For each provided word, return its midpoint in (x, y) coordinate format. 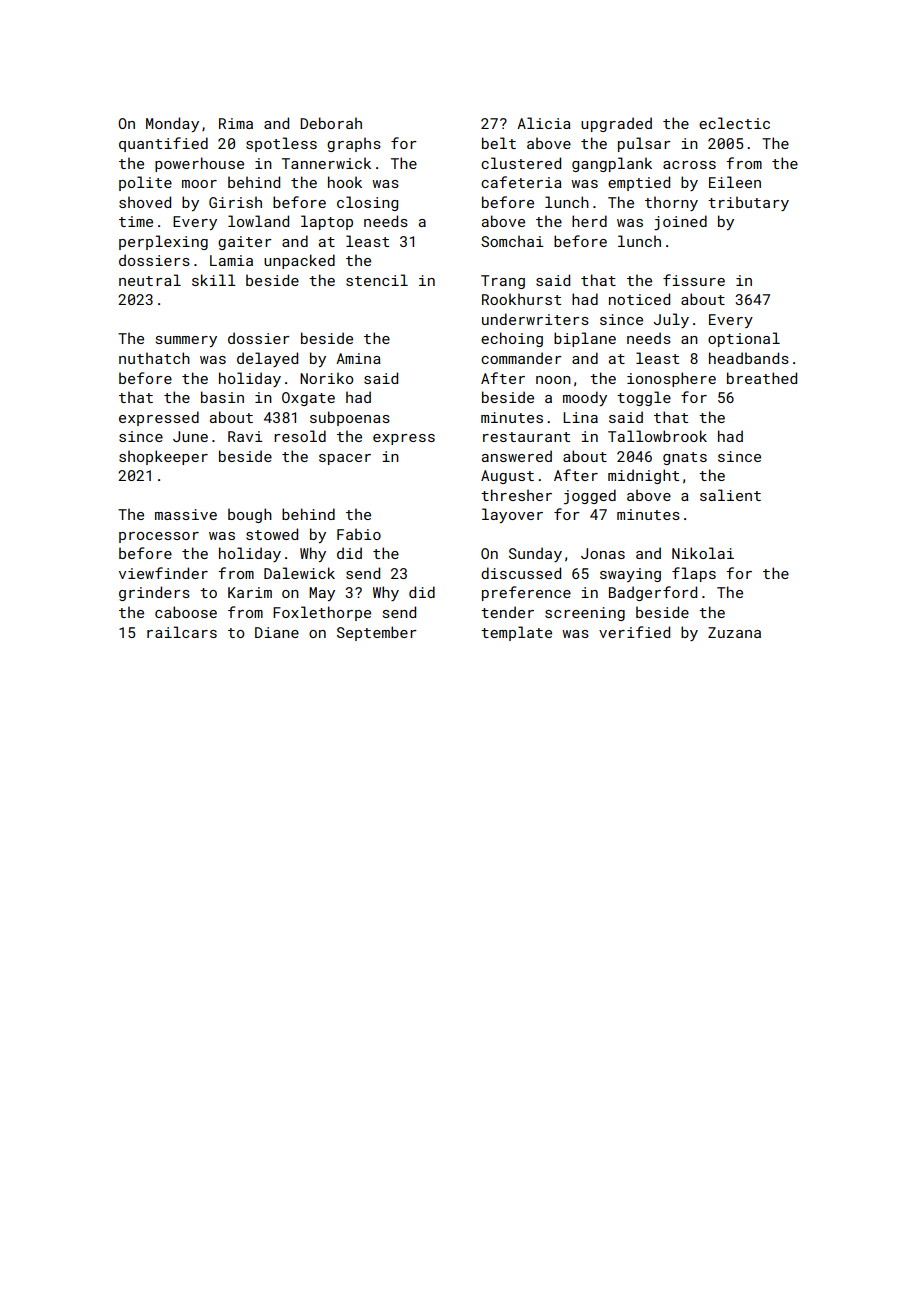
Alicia (544, 123)
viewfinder (163, 573)
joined (680, 222)
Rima (236, 123)
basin (222, 397)
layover (512, 515)
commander (521, 358)
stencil (377, 280)
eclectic (734, 123)
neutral (150, 280)
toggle (644, 398)
